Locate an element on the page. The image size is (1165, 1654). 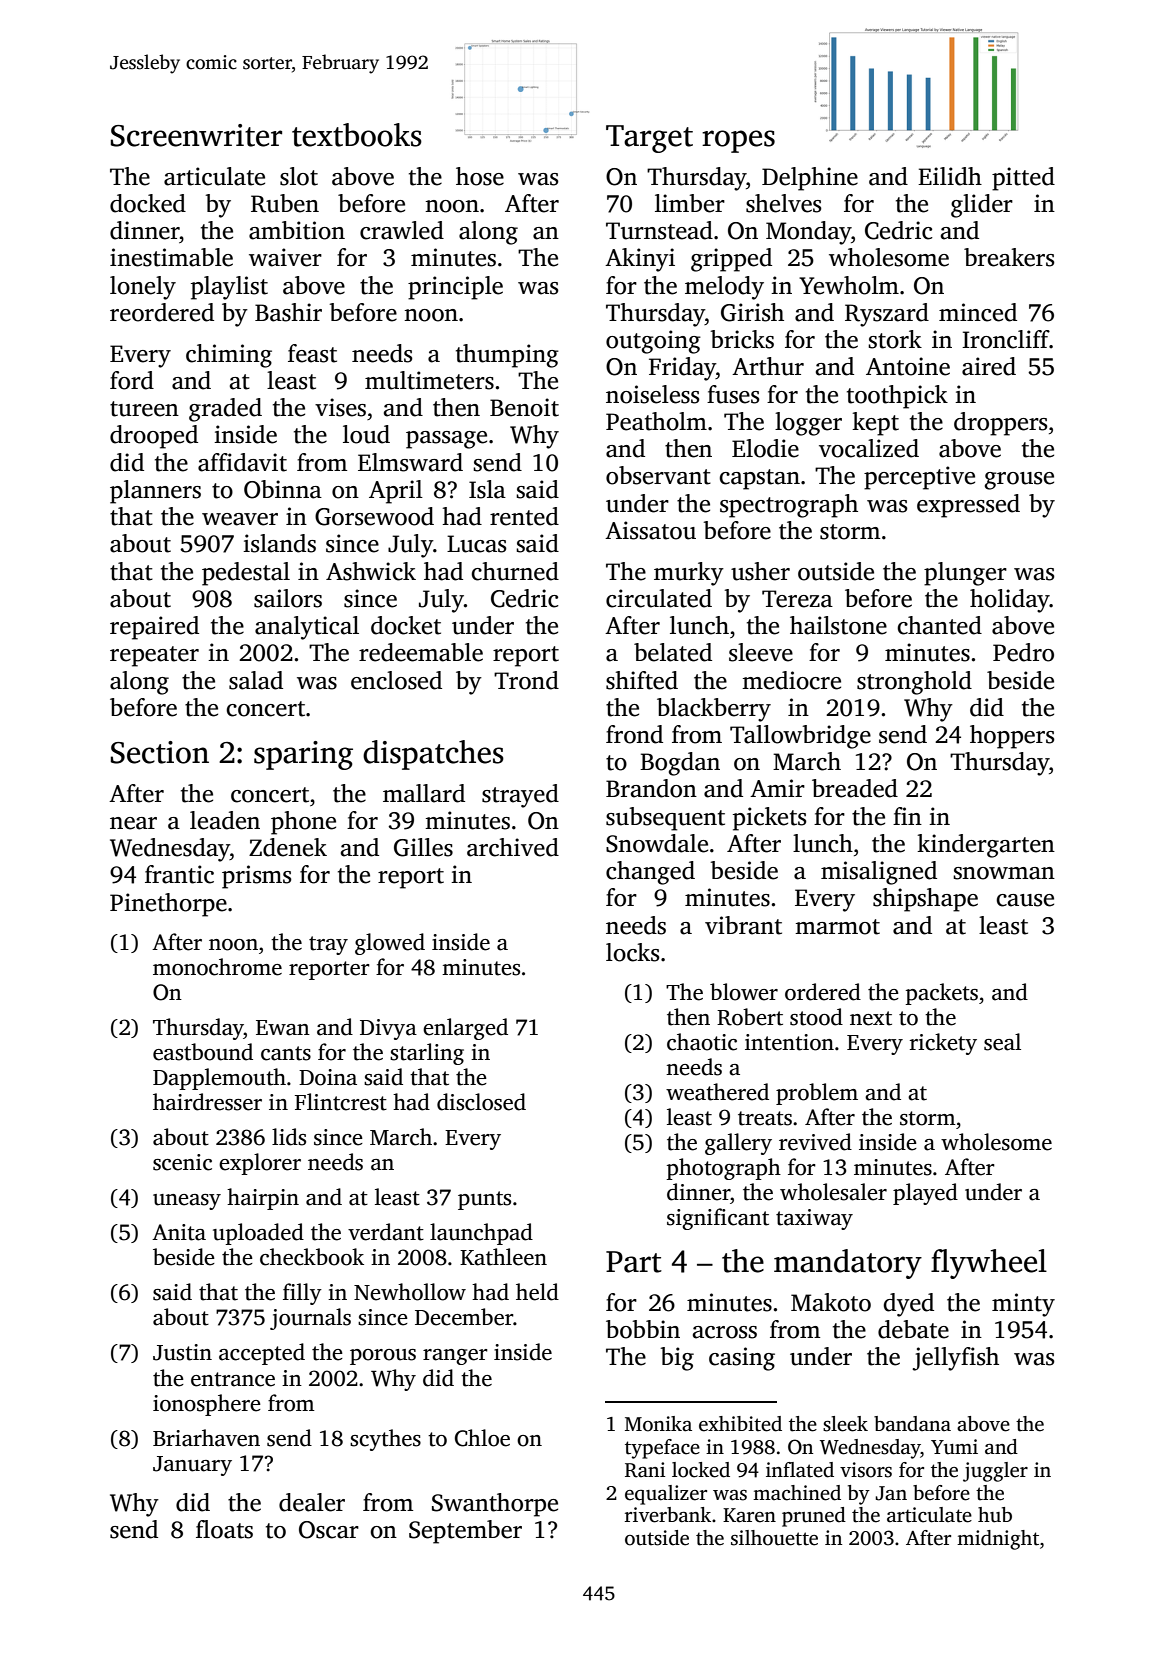
photograph is located at coordinates (723, 1169).
